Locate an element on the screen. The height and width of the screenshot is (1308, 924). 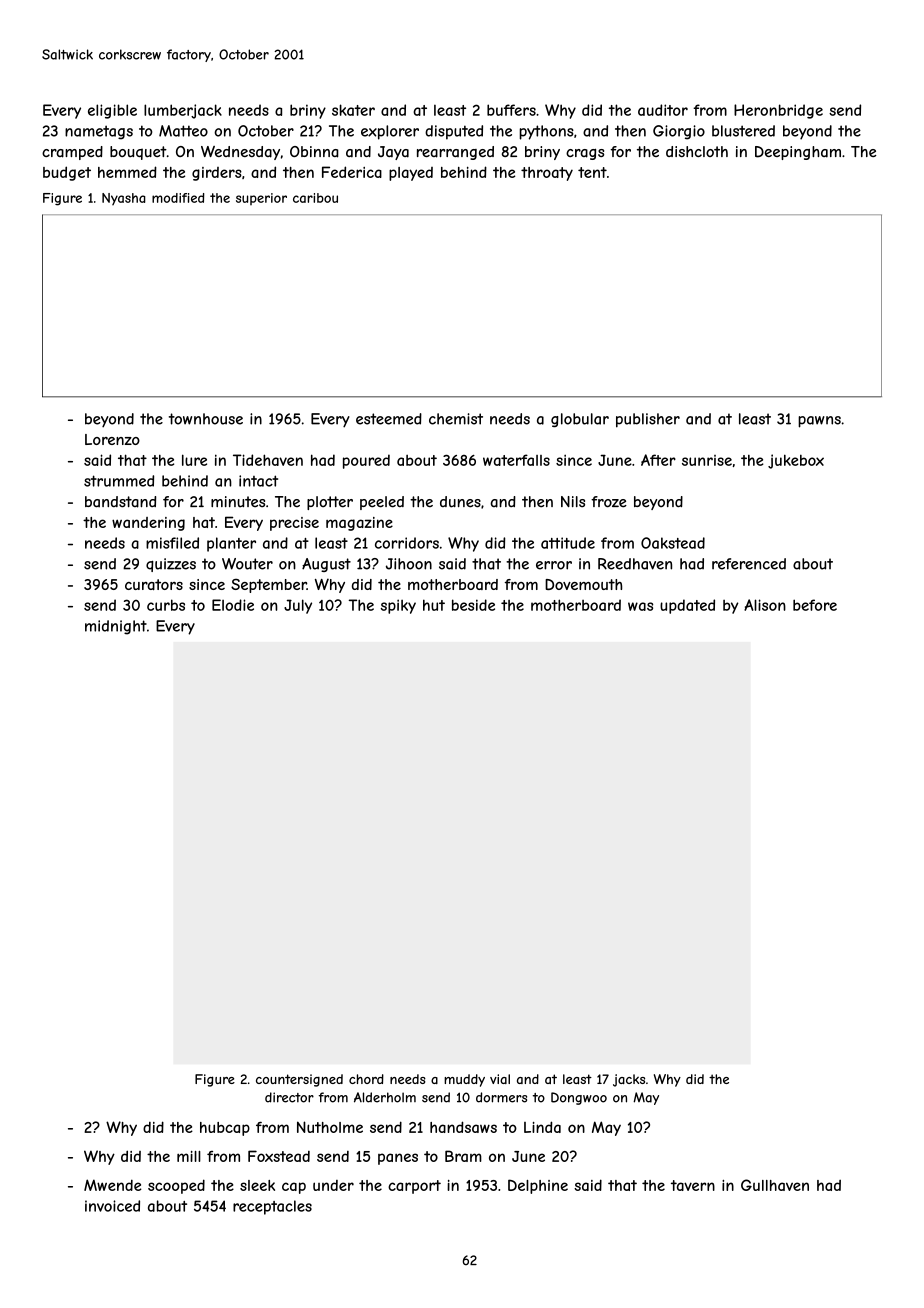
bouquet is located at coordinates (138, 153).
